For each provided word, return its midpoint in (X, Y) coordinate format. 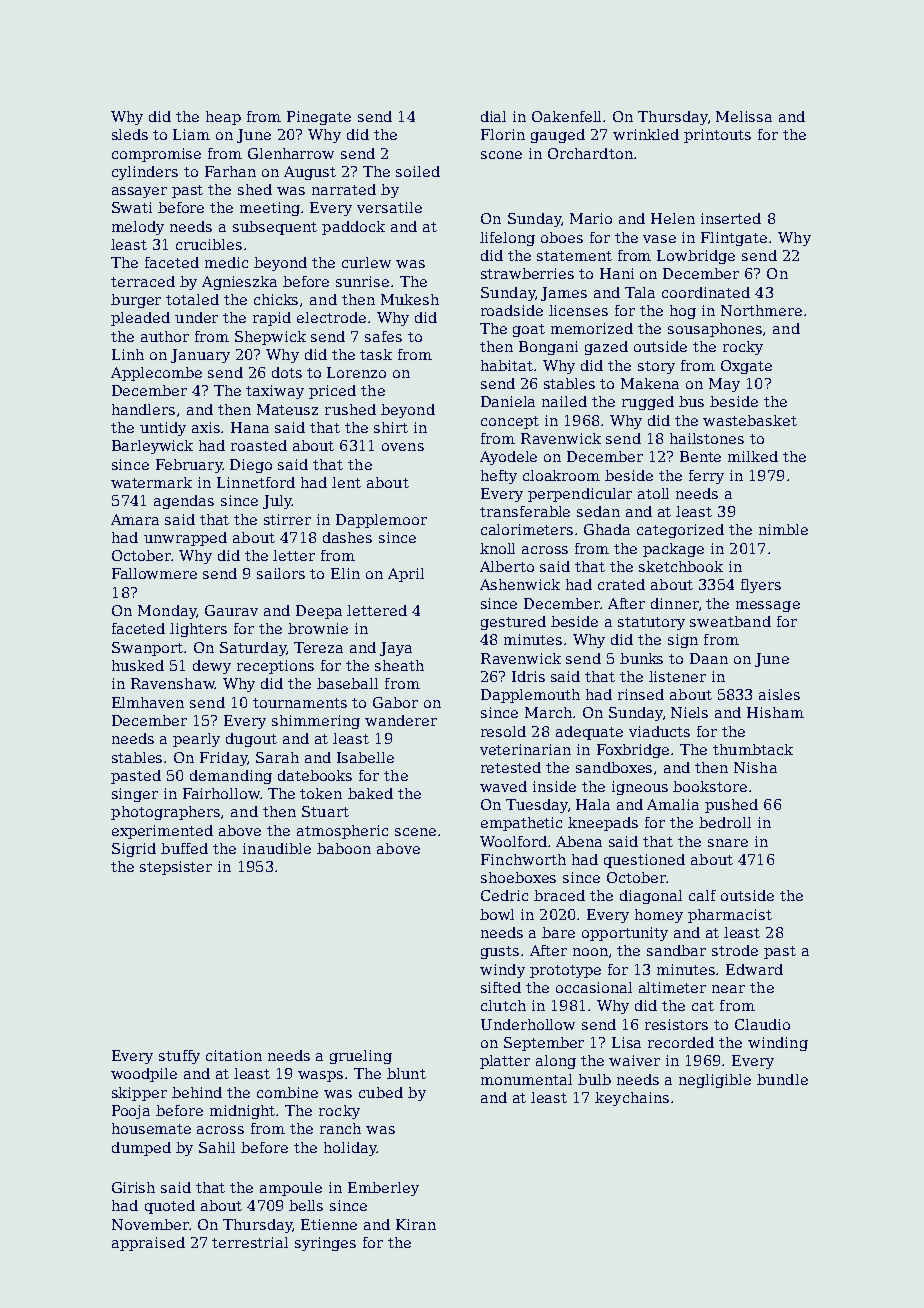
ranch (340, 1128)
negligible (715, 1081)
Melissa (744, 116)
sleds (130, 134)
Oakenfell (568, 116)
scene (415, 832)
